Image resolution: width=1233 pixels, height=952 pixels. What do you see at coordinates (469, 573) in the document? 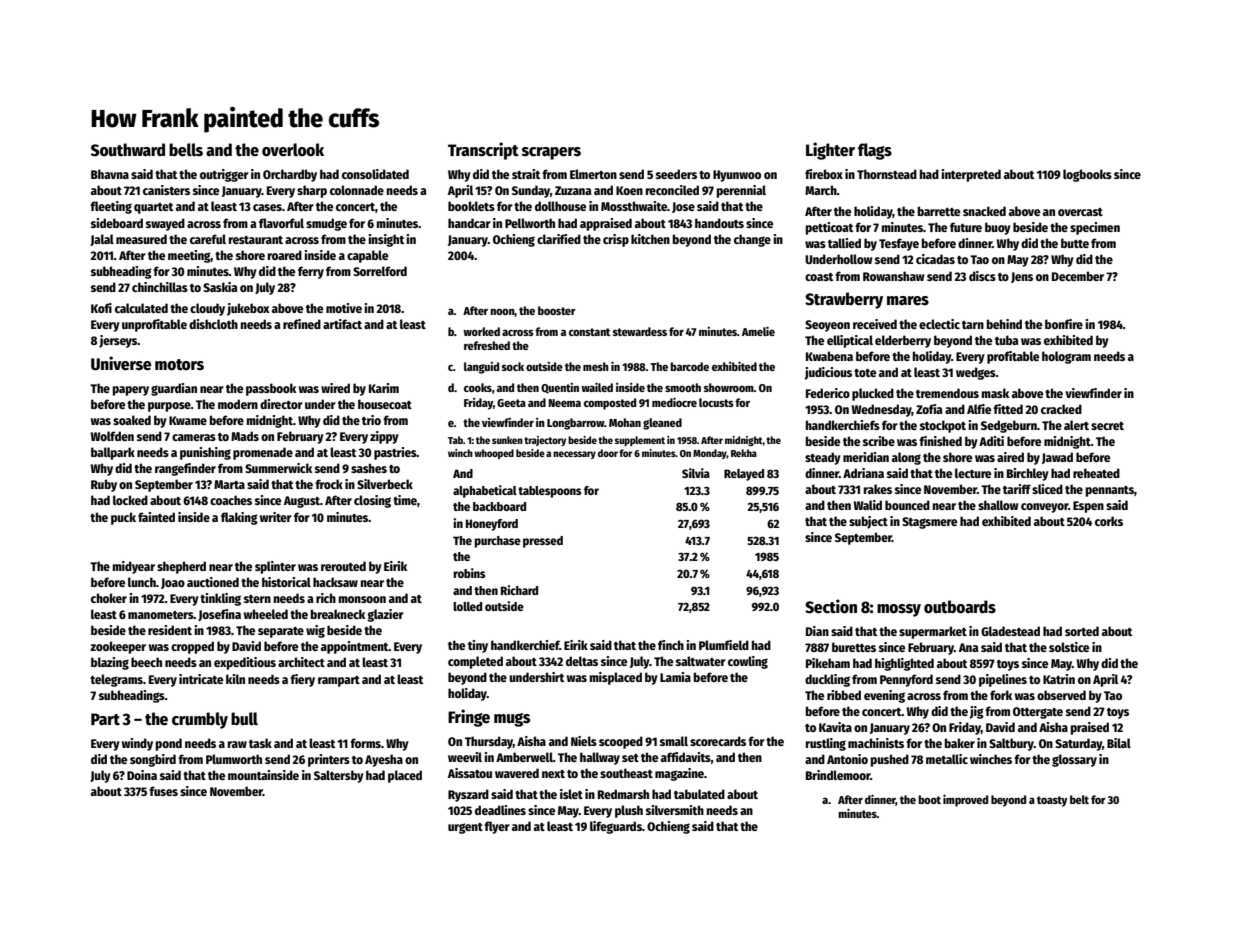
I see `robins` at bounding box center [469, 573].
